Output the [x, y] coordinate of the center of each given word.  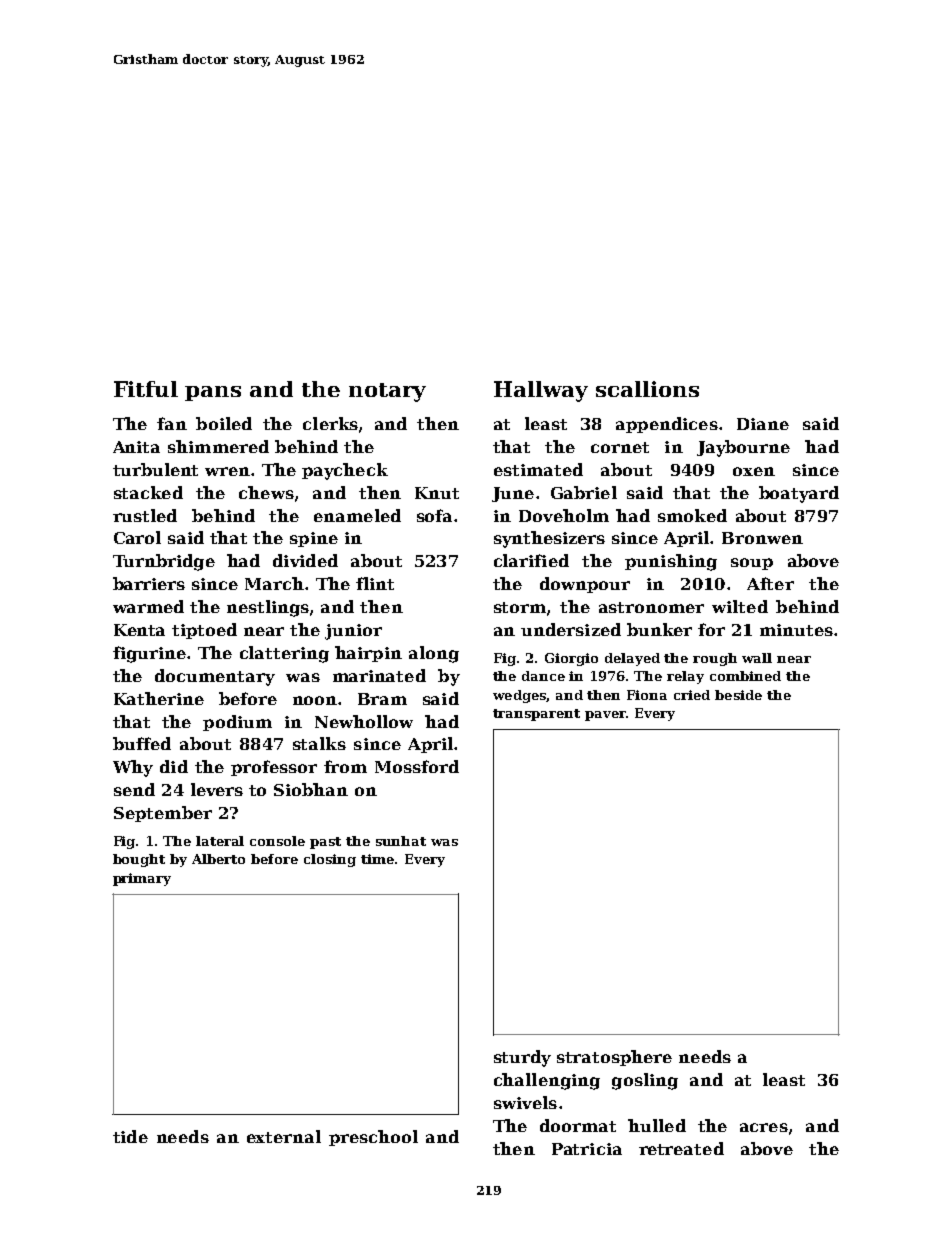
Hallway [541, 391]
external [284, 1136]
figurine [149, 654]
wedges [520, 696]
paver [605, 716]
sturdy [522, 1058]
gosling [645, 1081]
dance [543, 676]
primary [142, 879]
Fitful [146, 389]
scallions [647, 389]
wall [757, 658]
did [174, 766]
